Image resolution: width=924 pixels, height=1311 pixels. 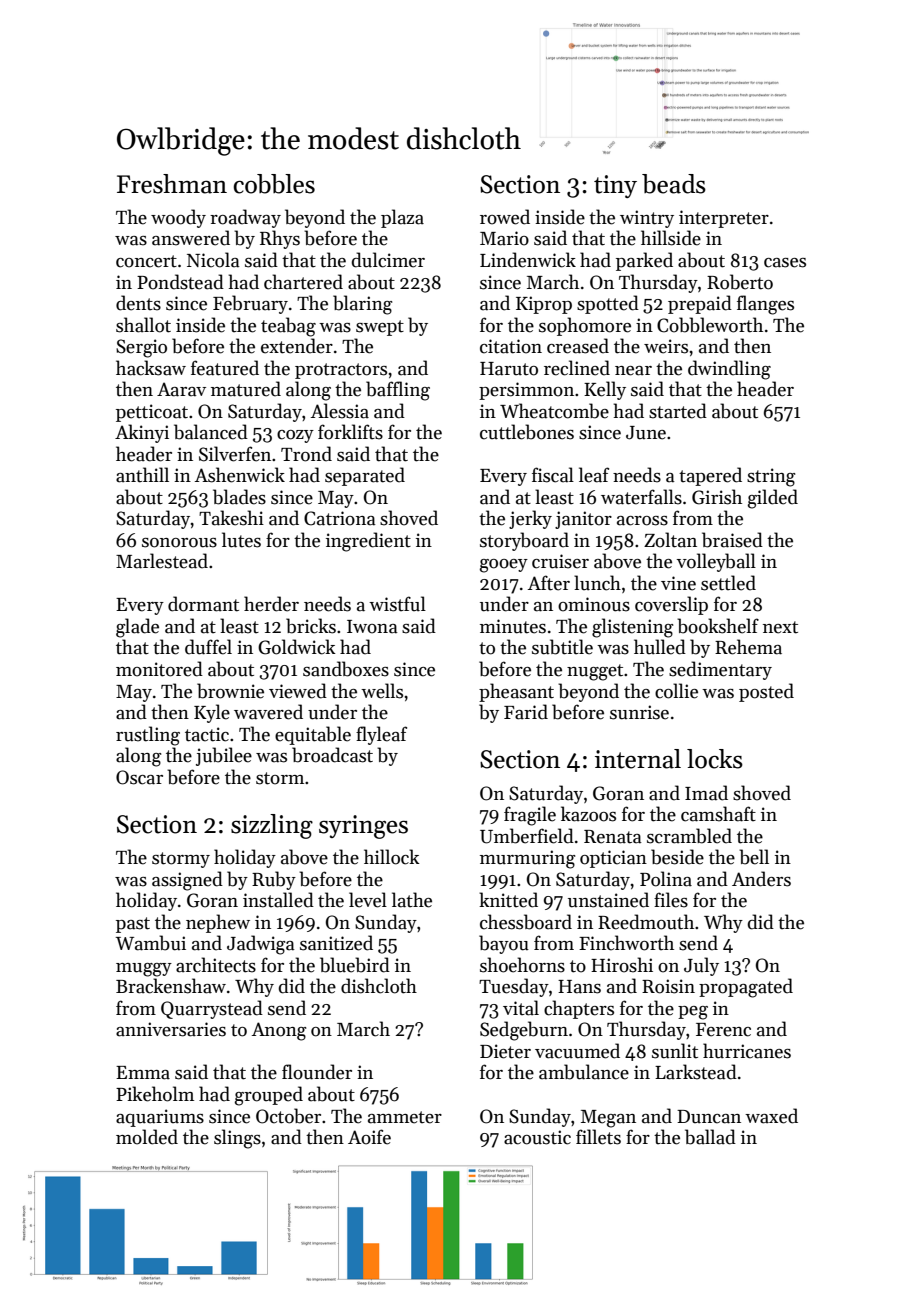 I want to click on Jadwiga, so click(x=261, y=945).
